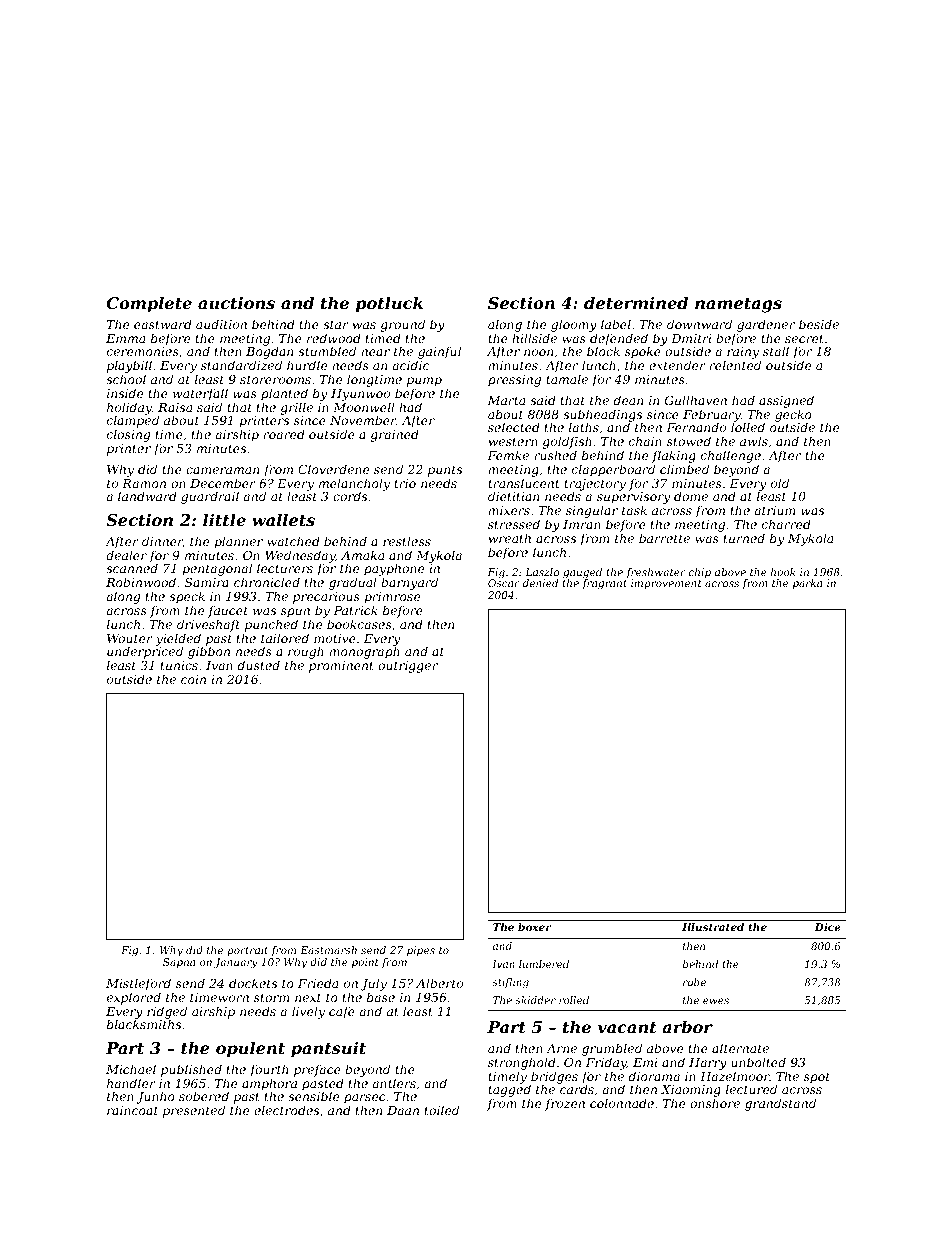 The image size is (952, 1233). Describe the element at coordinates (389, 304) in the screenshot. I see `potluck` at that location.
